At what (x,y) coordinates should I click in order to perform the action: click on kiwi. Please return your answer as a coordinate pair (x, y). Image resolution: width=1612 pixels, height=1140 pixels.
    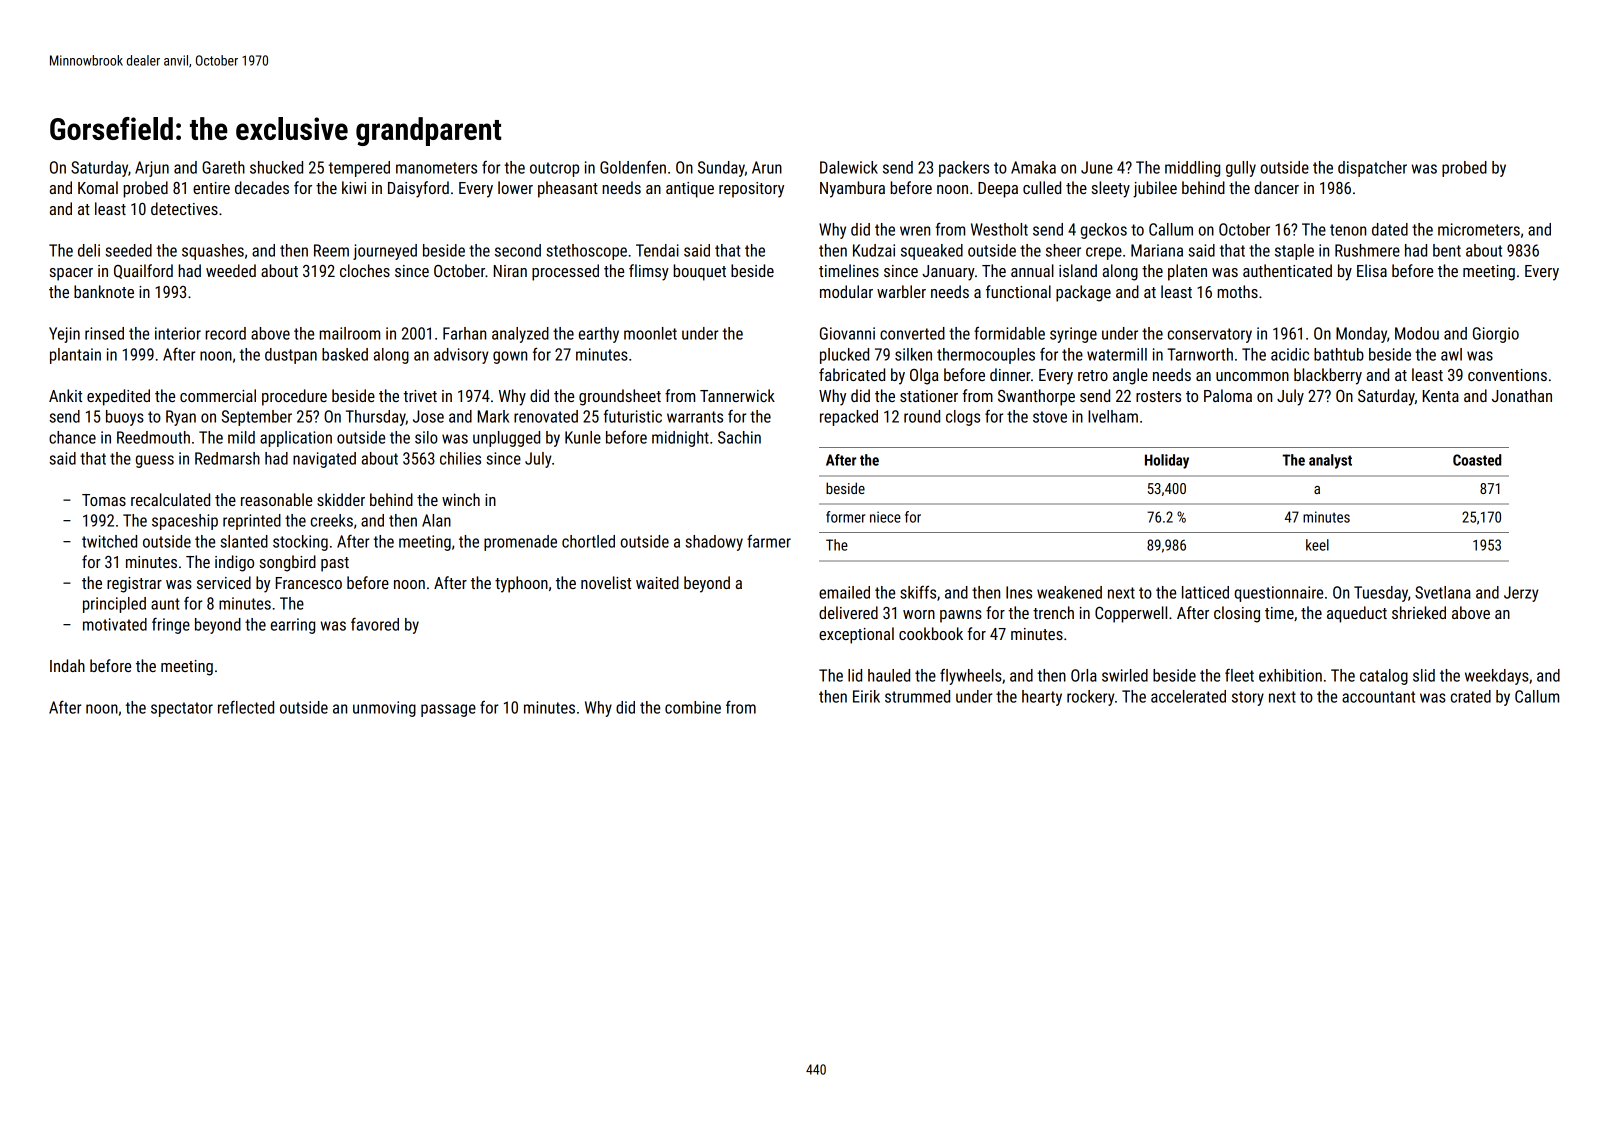
    Looking at the image, I should click on (354, 187).
